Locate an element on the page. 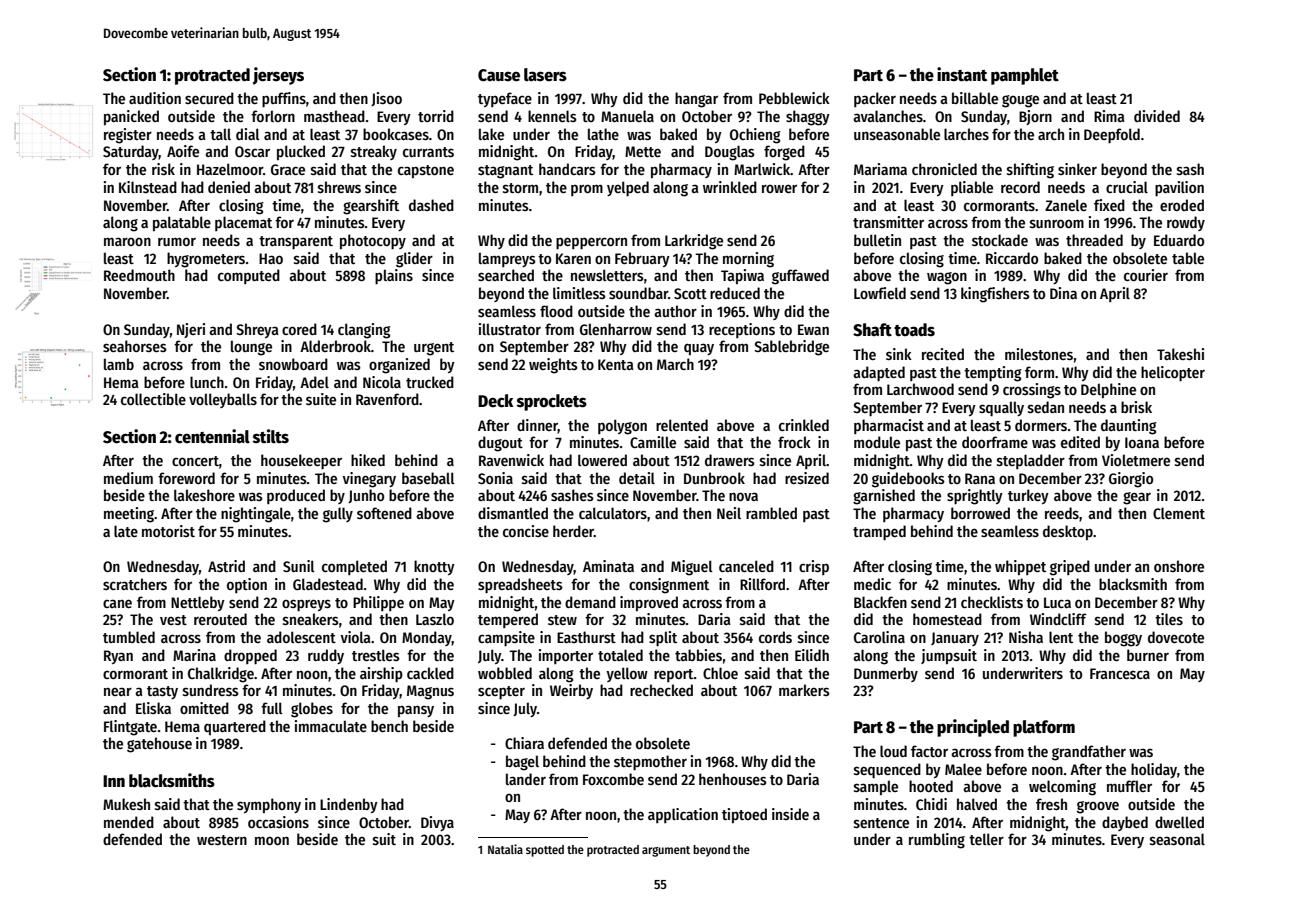 The height and width of the image is (924, 1308). divided is located at coordinates (1157, 116).
